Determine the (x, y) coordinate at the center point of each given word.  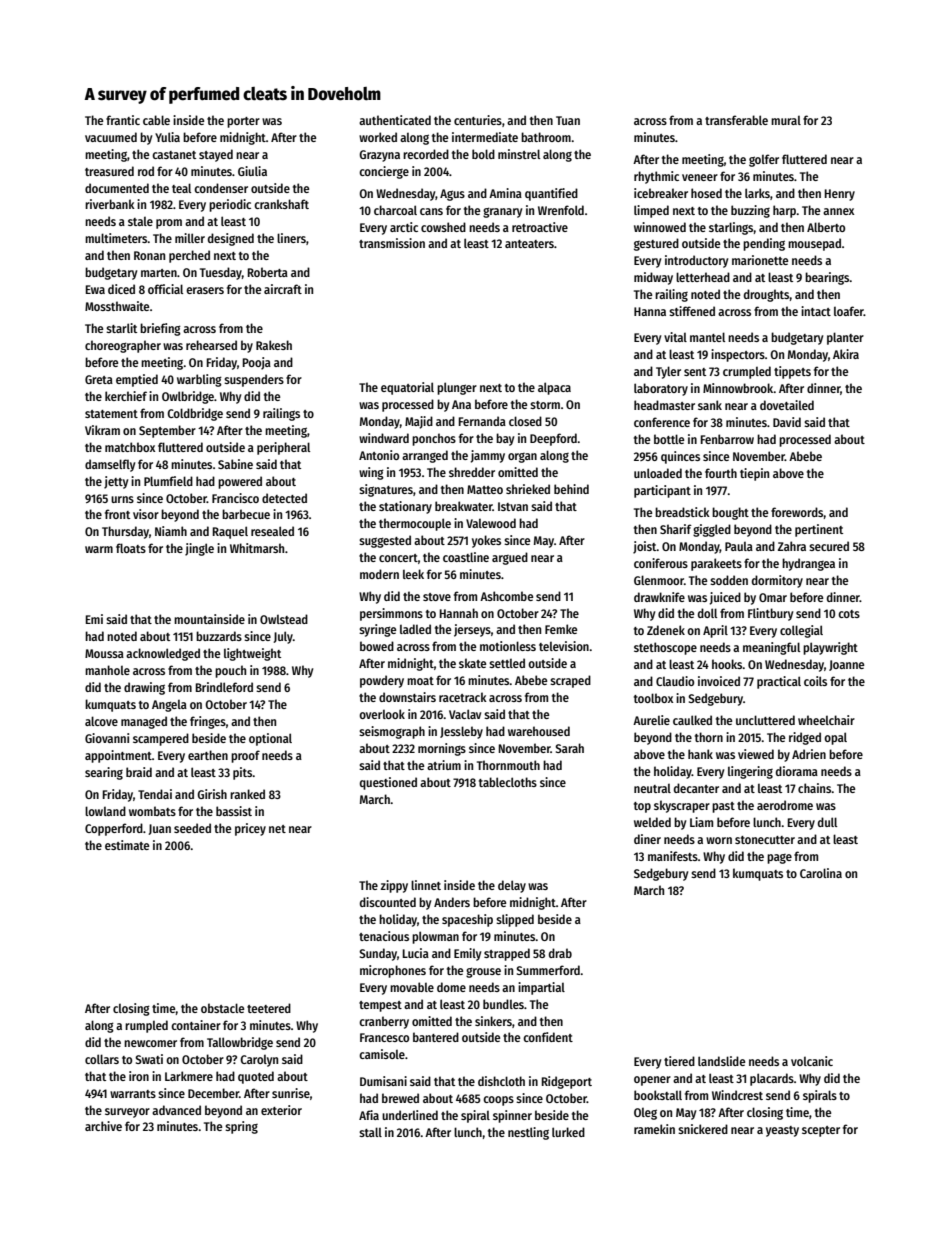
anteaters (529, 244)
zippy (394, 886)
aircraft (283, 289)
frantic (123, 120)
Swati (149, 1059)
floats (131, 548)
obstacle (222, 1008)
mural (786, 120)
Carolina (821, 873)
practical (779, 682)
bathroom (546, 137)
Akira (846, 354)
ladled (415, 629)
